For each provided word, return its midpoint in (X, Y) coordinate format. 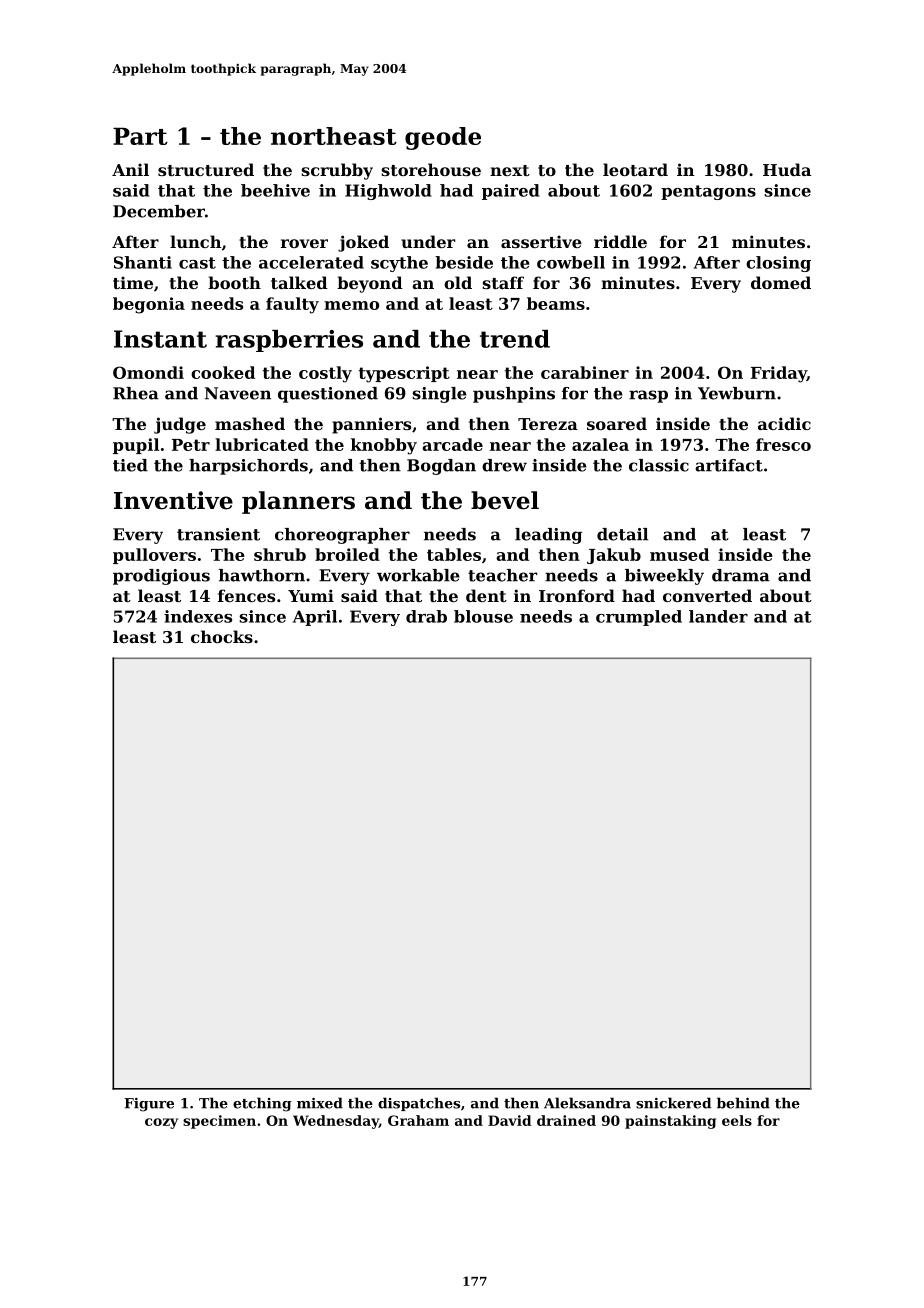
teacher (503, 575)
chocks (222, 636)
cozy (161, 1123)
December (159, 211)
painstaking (670, 1122)
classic (659, 465)
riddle (620, 241)
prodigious (161, 577)
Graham (418, 1120)
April (315, 618)
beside (464, 262)
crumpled (639, 618)
